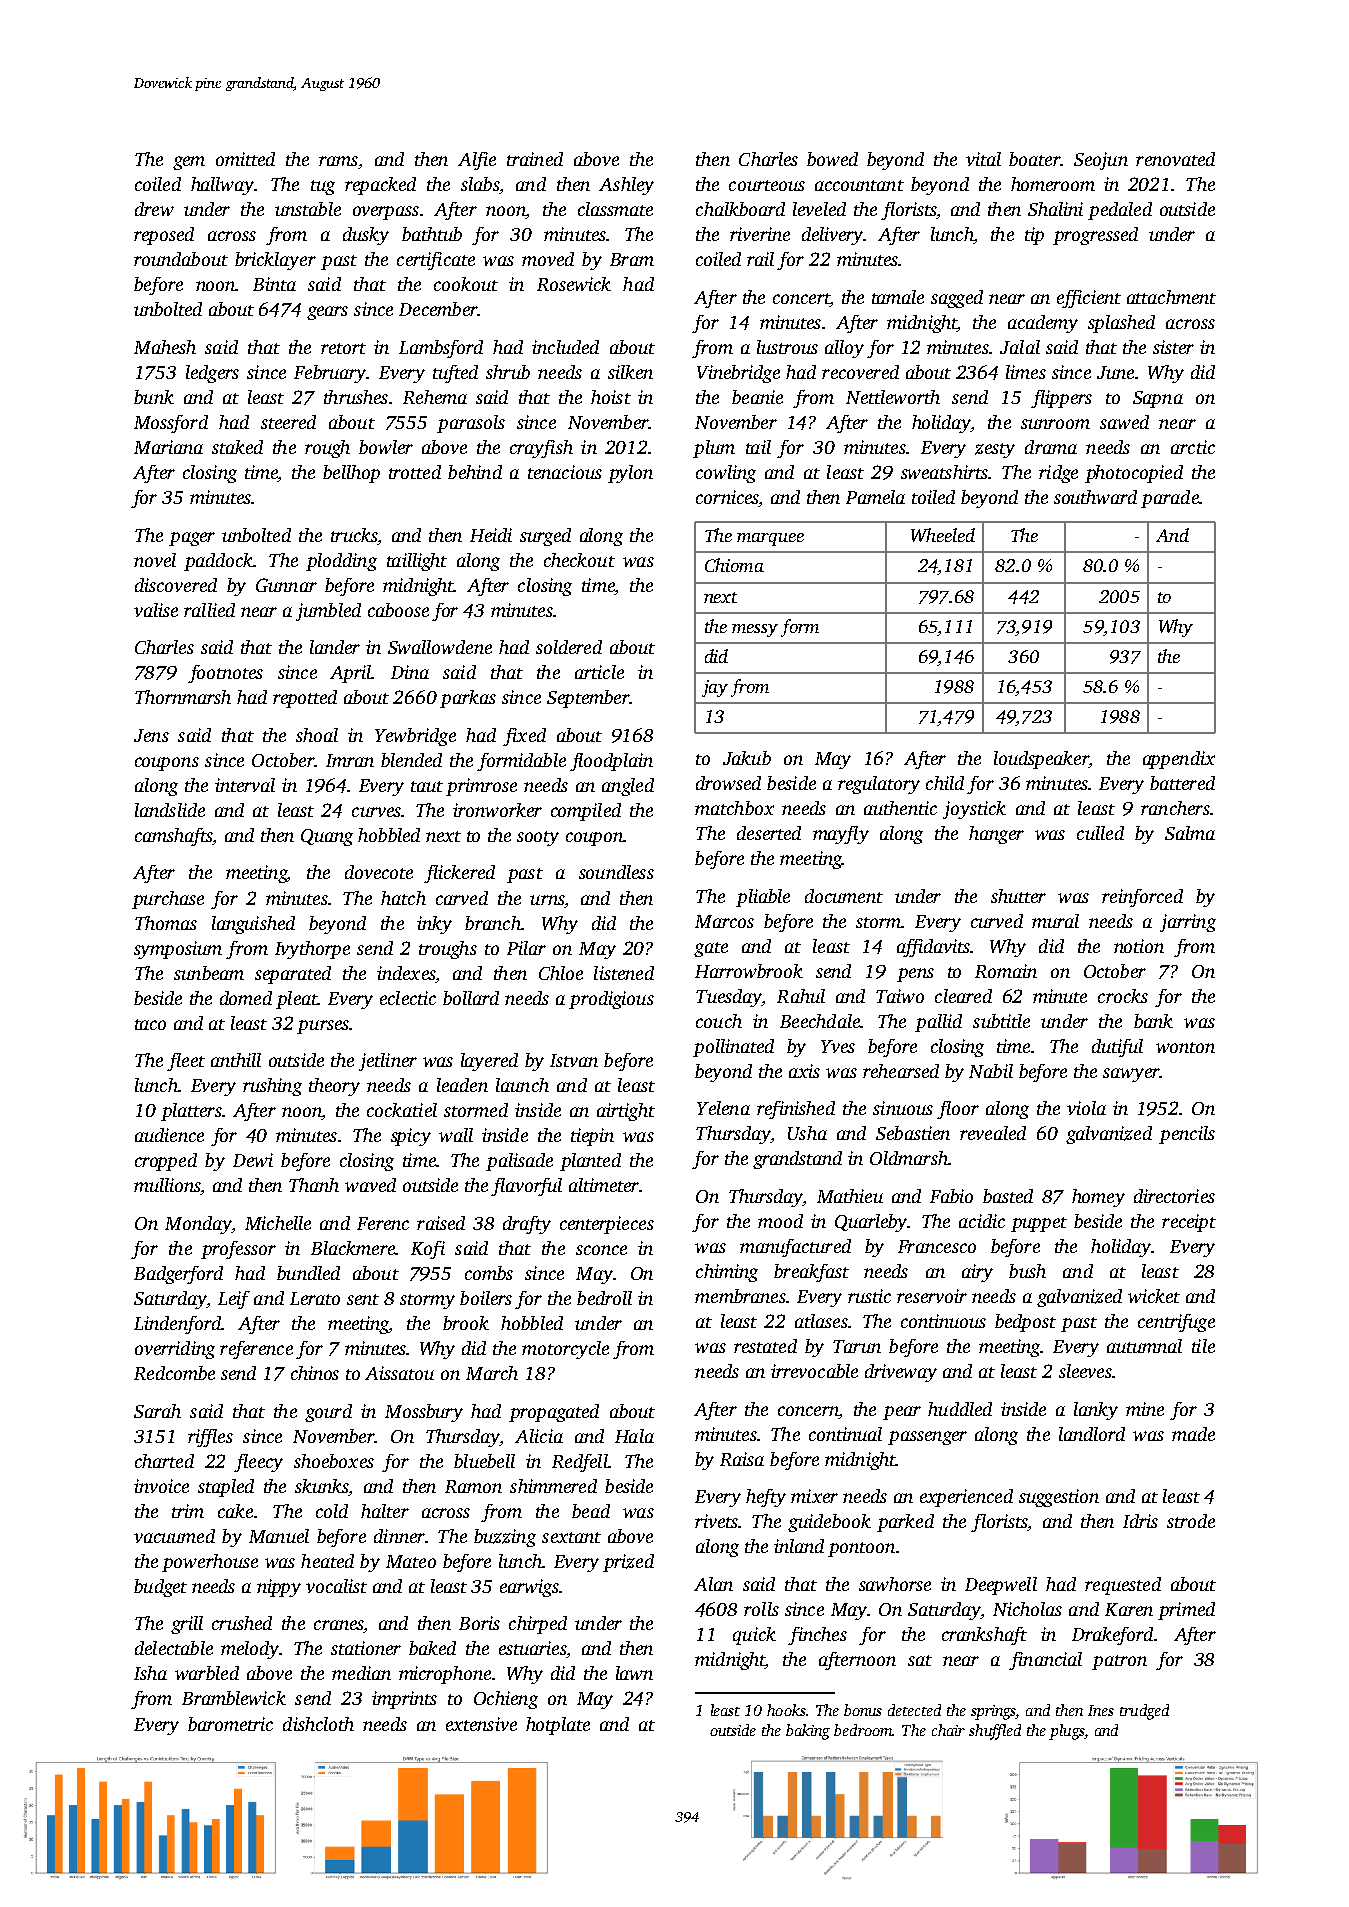 Image resolution: width=1349 pixels, height=1907 pixels. Describe the element at coordinates (167, 1186) in the page. I see `mullions` at that location.
